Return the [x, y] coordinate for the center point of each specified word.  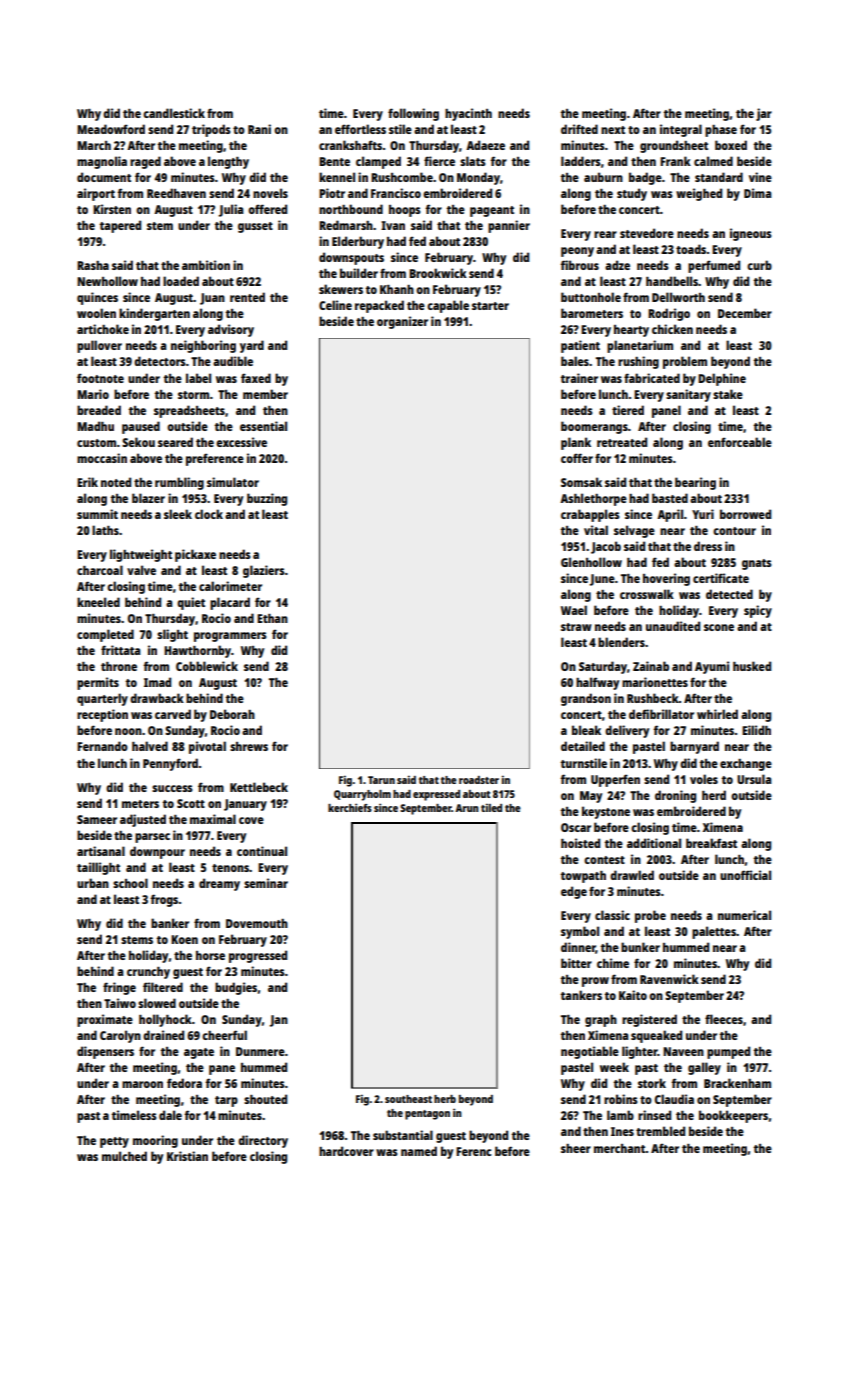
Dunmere [260, 1051]
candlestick [174, 113]
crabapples [590, 515]
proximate [105, 1020]
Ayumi [712, 667]
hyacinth [468, 114]
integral [681, 130]
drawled [632, 875]
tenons [230, 868]
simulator [233, 482]
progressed [258, 956]
